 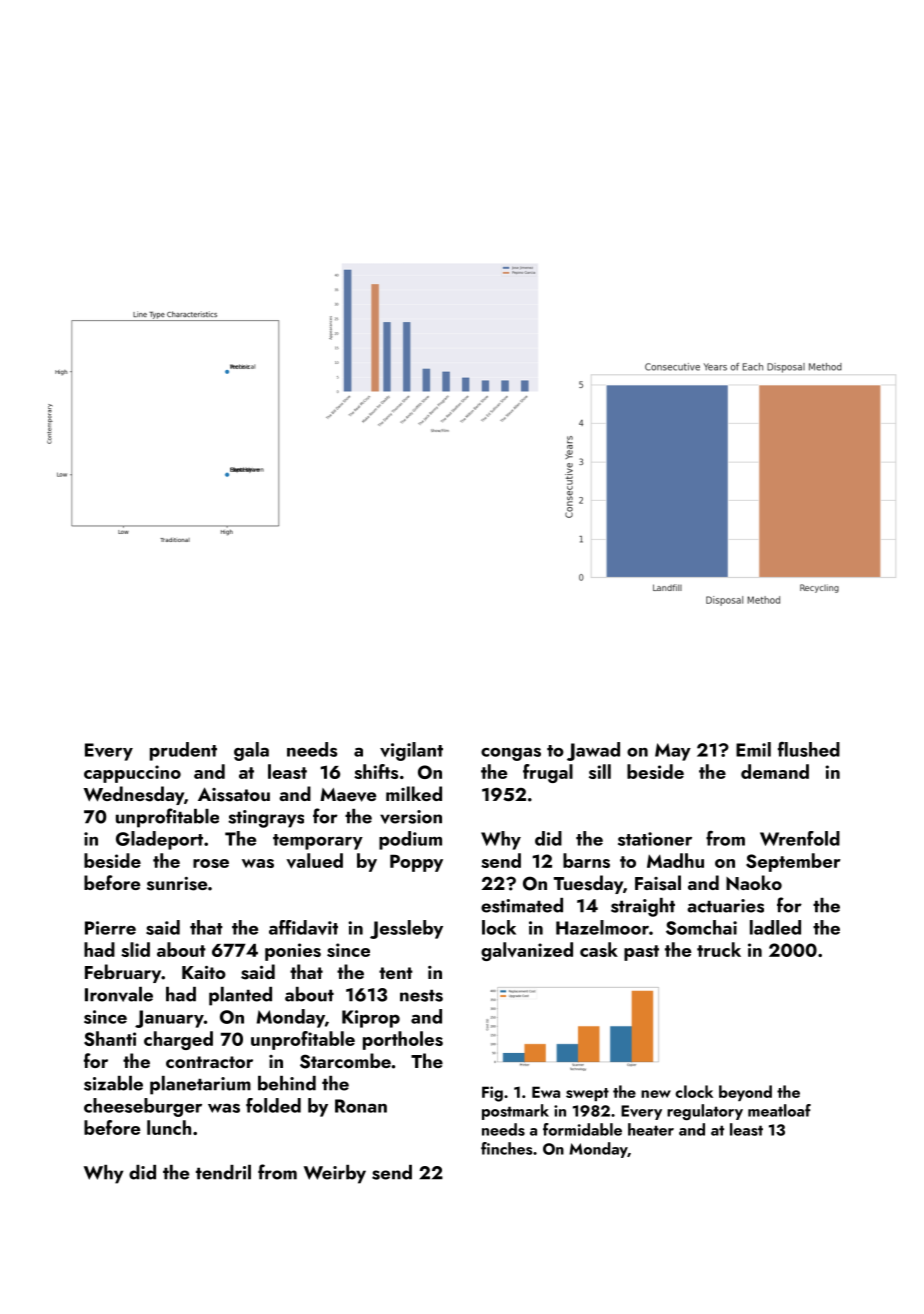 What do you see at coordinates (411, 751) in the screenshot?
I see `vigilant` at bounding box center [411, 751].
